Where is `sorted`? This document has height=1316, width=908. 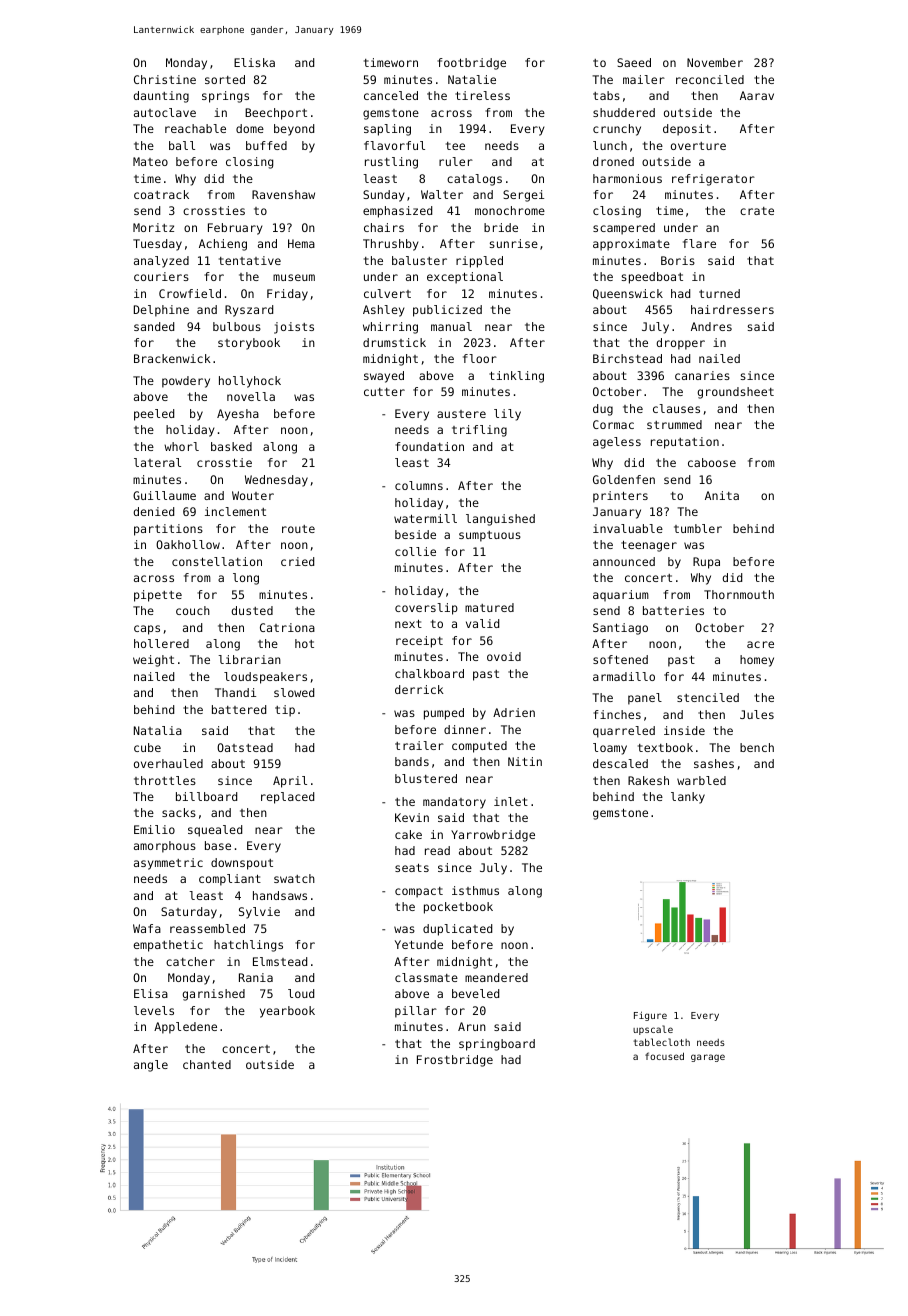
sorted is located at coordinates (225, 79).
